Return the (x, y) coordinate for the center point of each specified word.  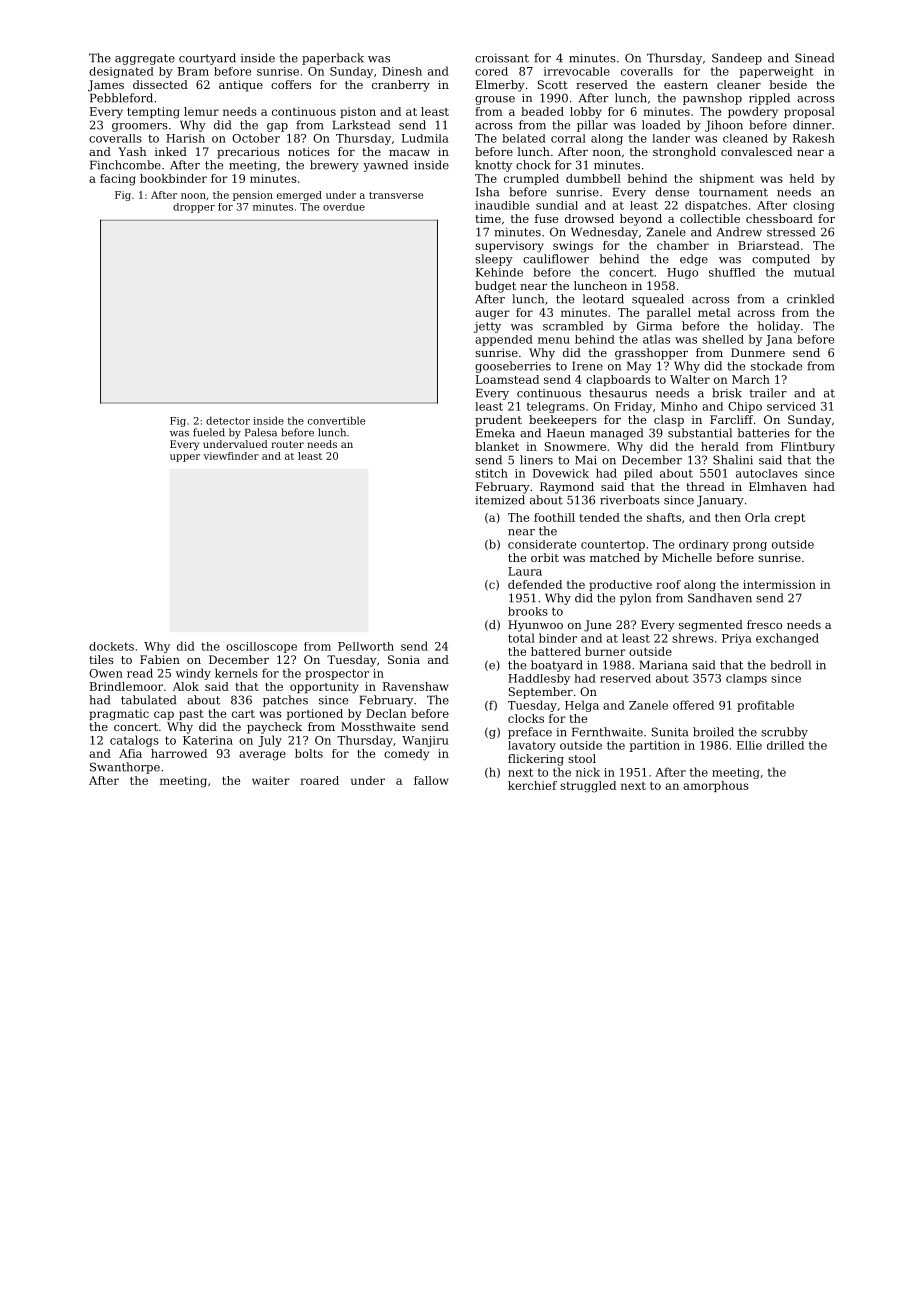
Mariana (664, 665)
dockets (111, 646)
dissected (160, 84)
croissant (502, 58)
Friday (633, 407)
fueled (209, 432)
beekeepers (563, 421)
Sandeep (737, 59)
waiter (271, 780)
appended (504, 340)
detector (228, 420)
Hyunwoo (535, 626)
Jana (779, 340)
